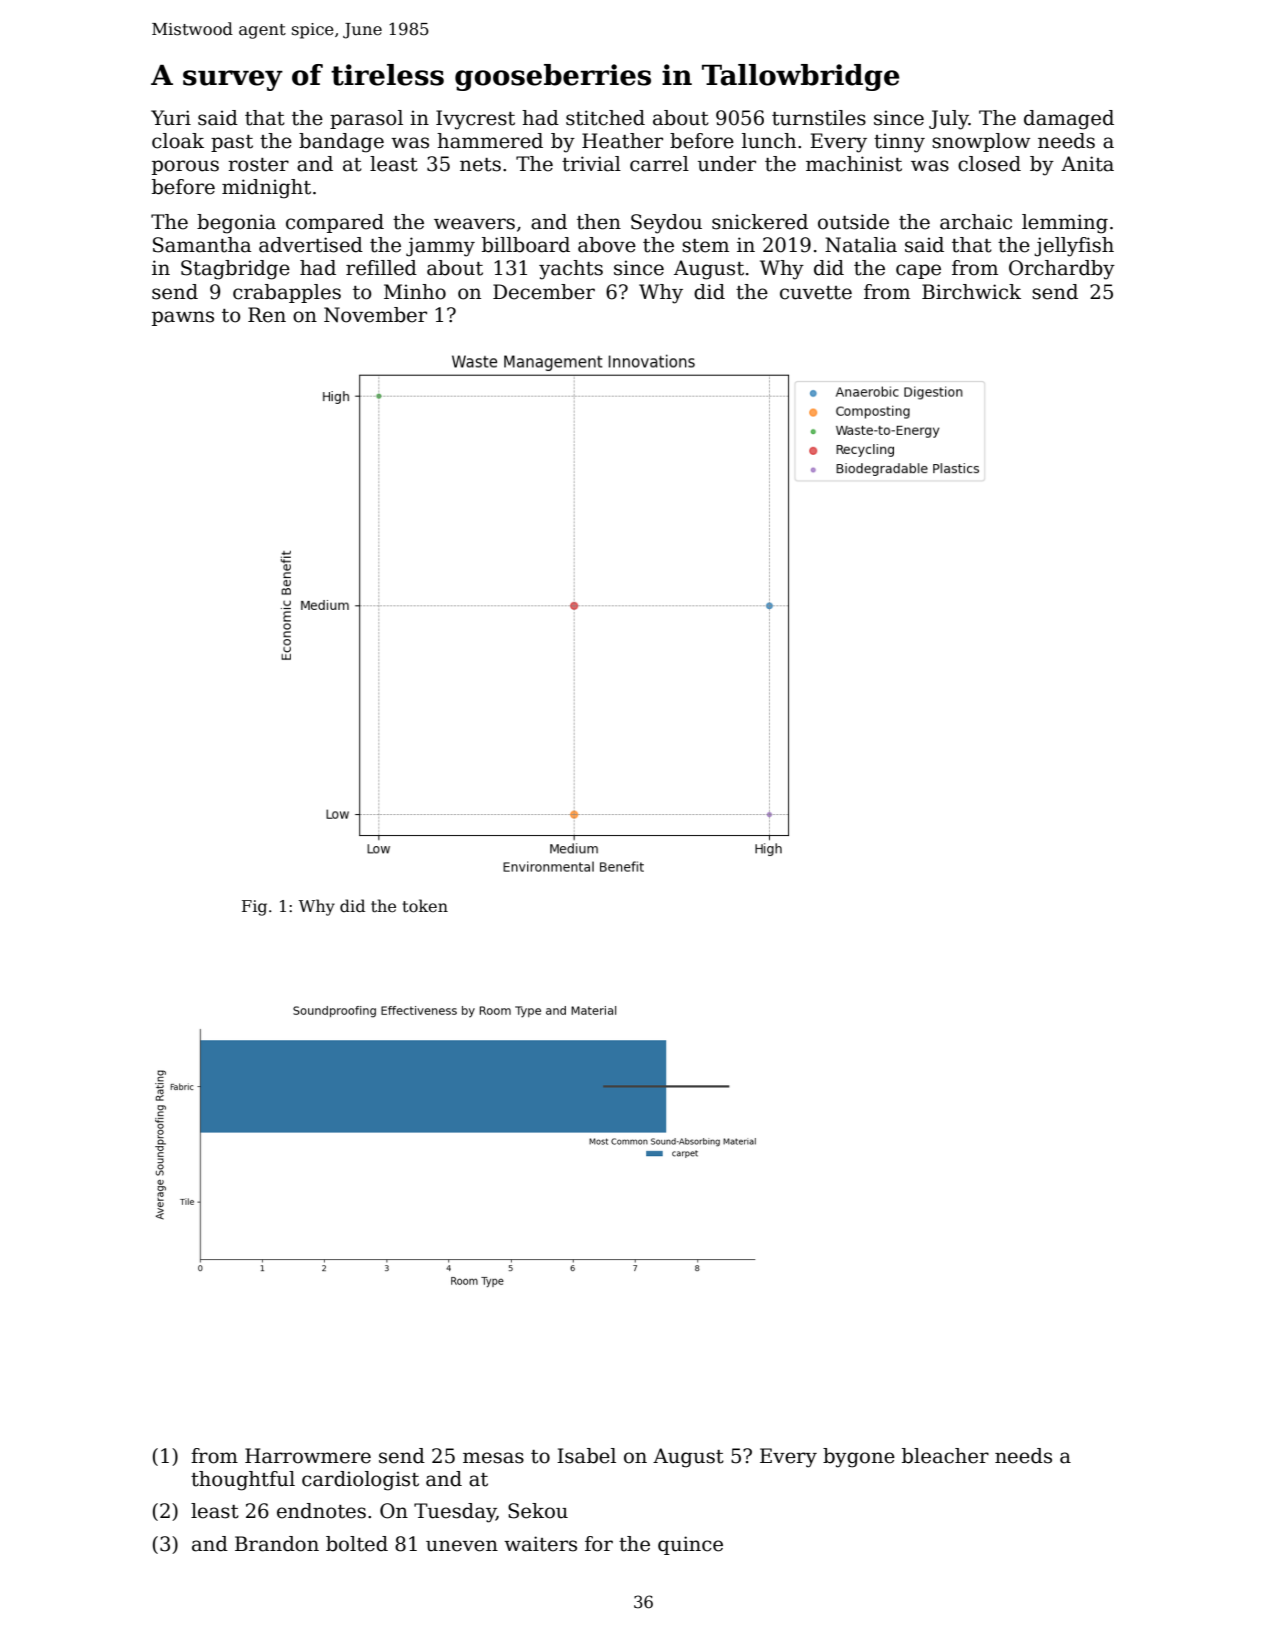  What do you see at coordinates (859, 1458) in the page?
I see `bygone` at bounding box center [859, 1458].
